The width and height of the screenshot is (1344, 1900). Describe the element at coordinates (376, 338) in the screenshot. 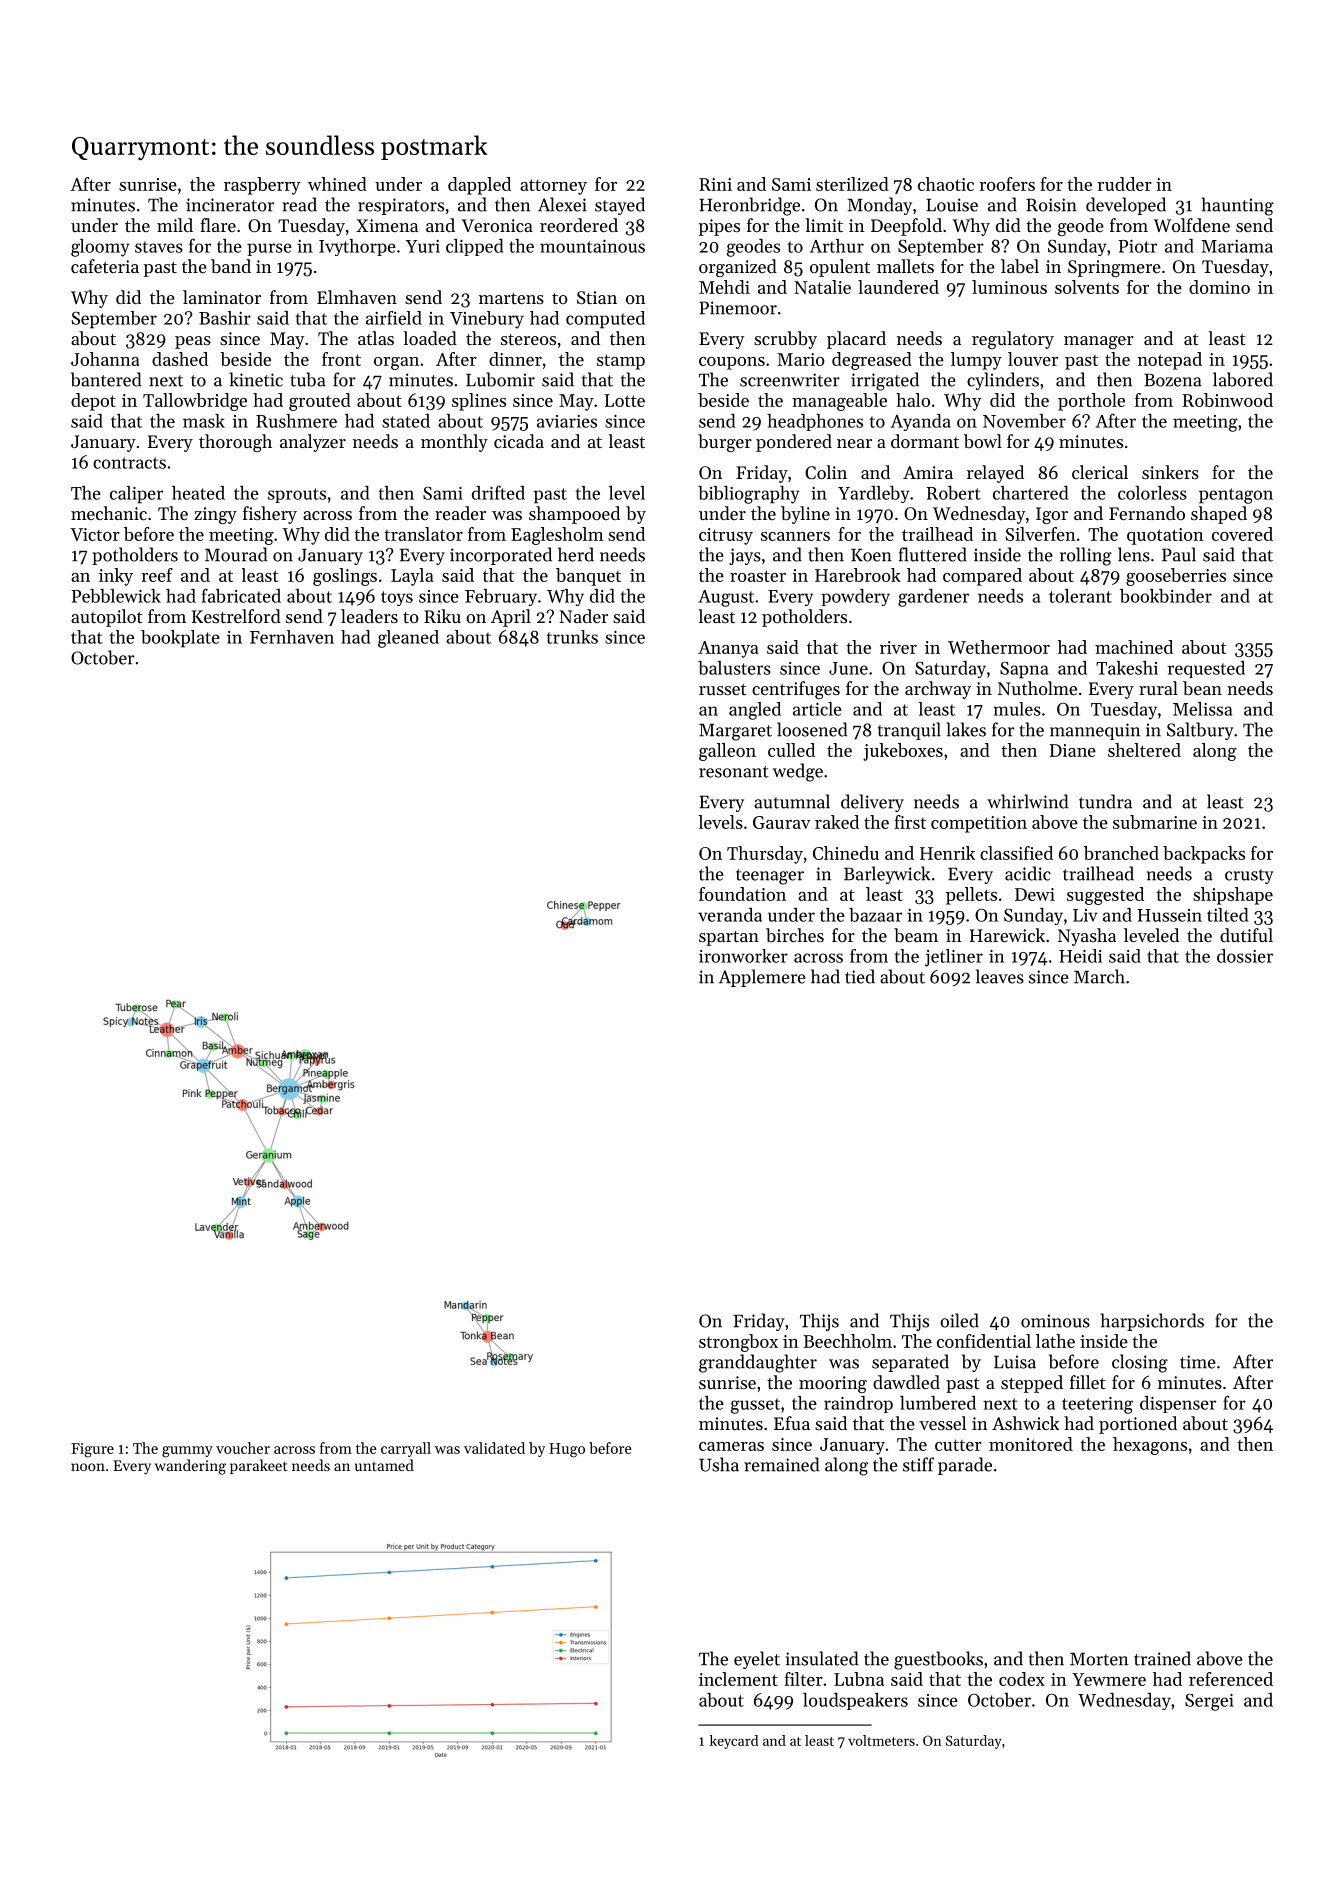

I see `atlas` at that location.
